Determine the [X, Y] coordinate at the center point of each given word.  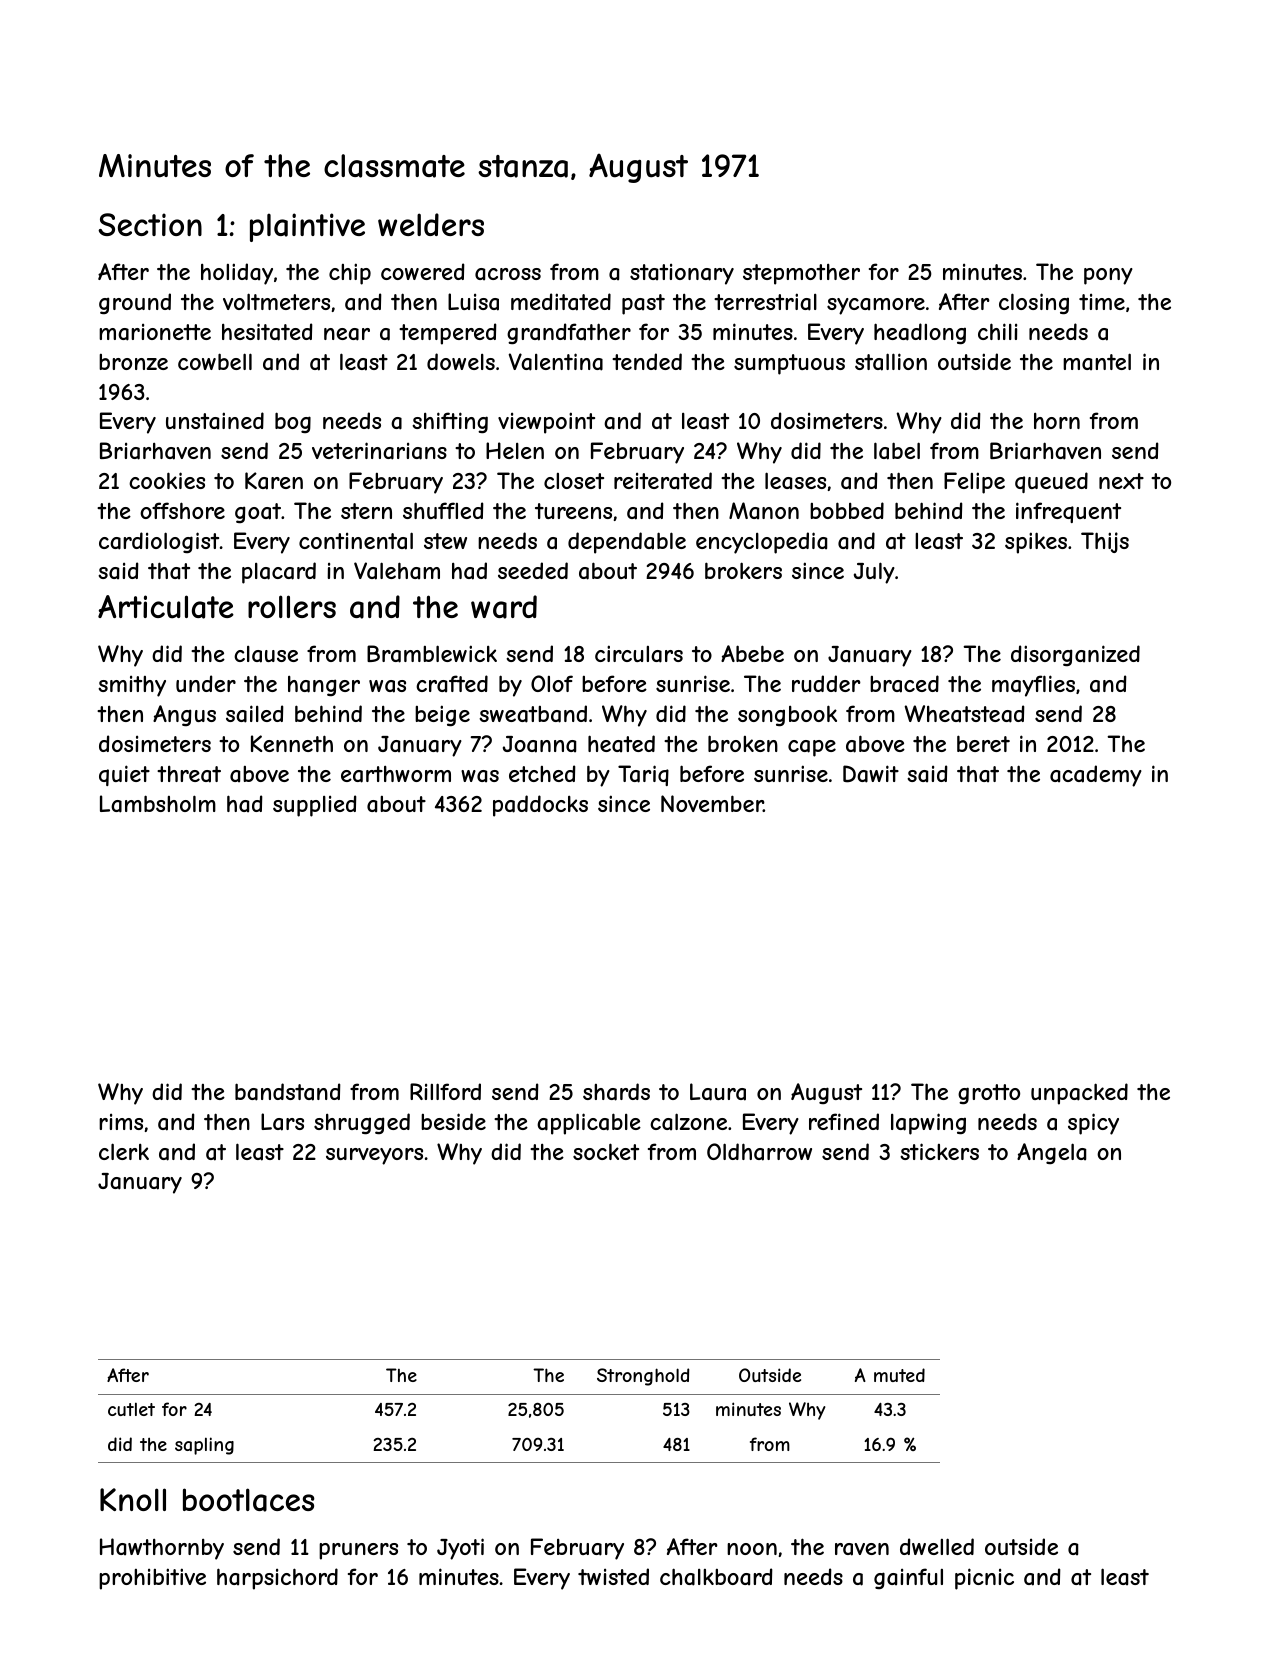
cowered [423, 271]
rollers [292, 606]
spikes [1036, 543]
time [1102, 302]
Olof [552, 683]
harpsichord [277, 1579]
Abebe [752, 653]
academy [1096, 776]
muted [899, 1375]
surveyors [374, 1156]
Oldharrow [759, 1152]
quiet [124, 775]
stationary [682, 274]
